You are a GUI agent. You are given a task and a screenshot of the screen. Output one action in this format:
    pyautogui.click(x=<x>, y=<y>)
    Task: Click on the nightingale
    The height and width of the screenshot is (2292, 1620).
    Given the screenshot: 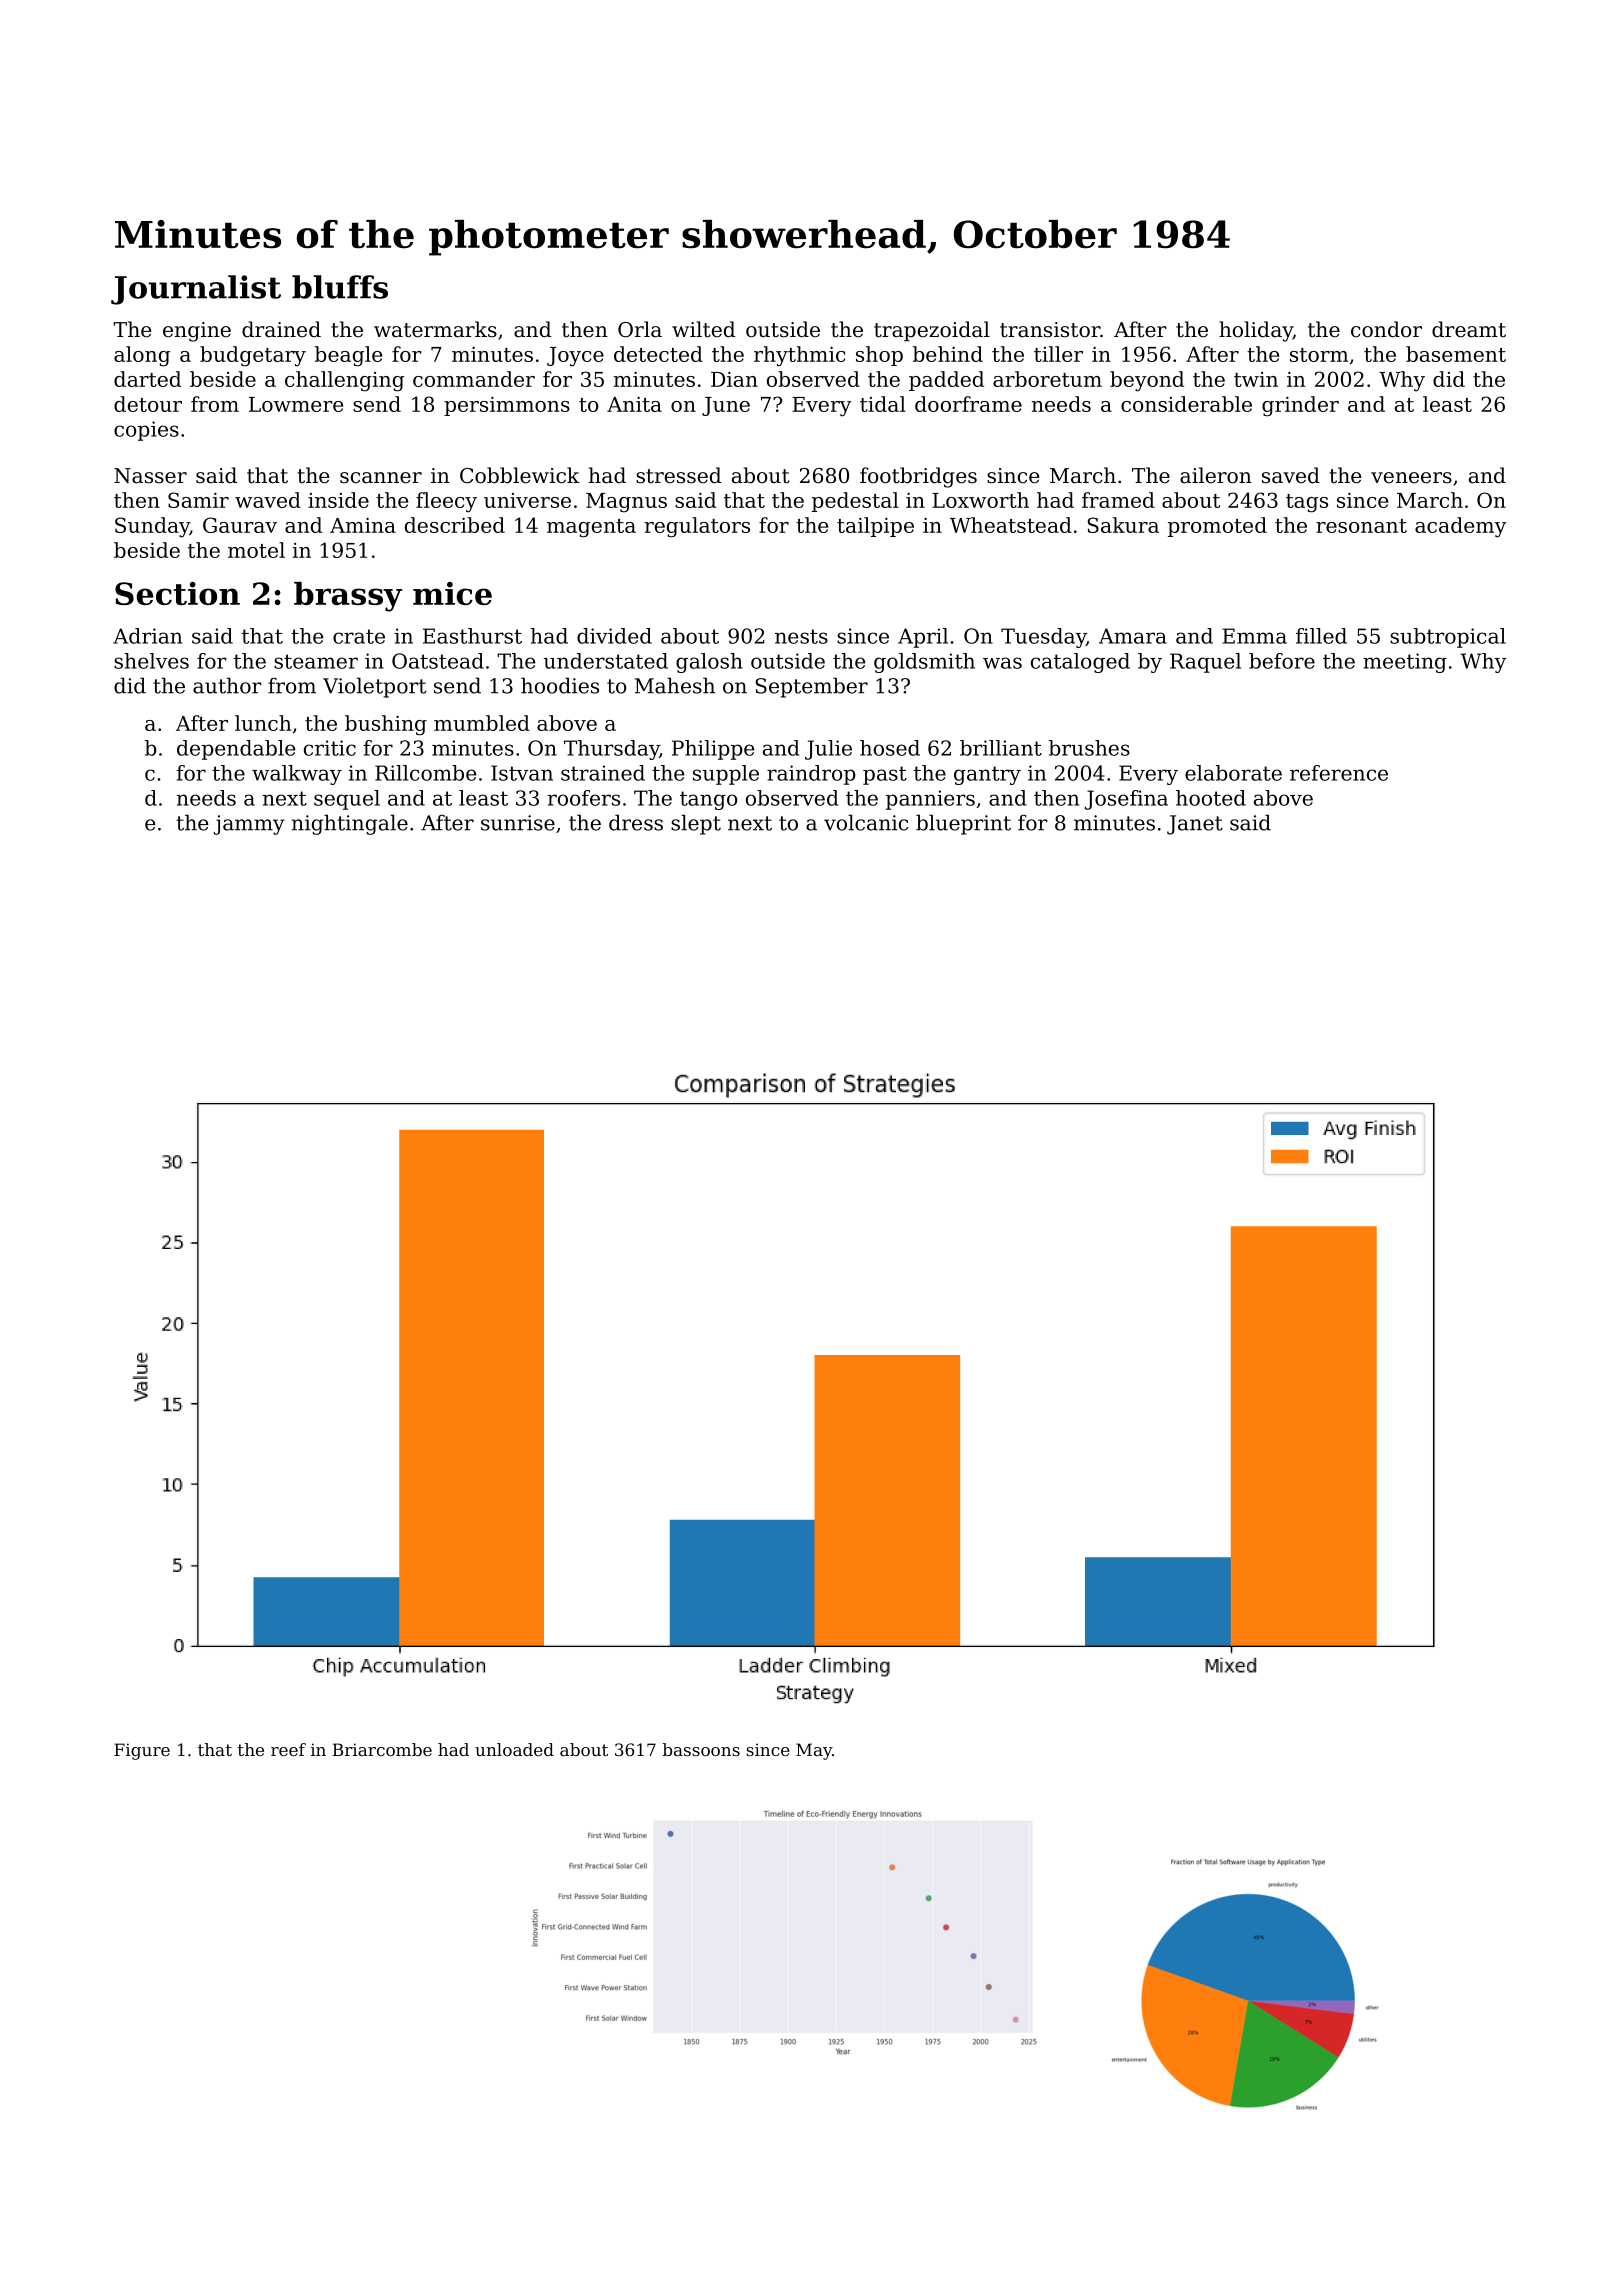 What is the action you would take?
    pyautogui.click(x=350, y=824)
